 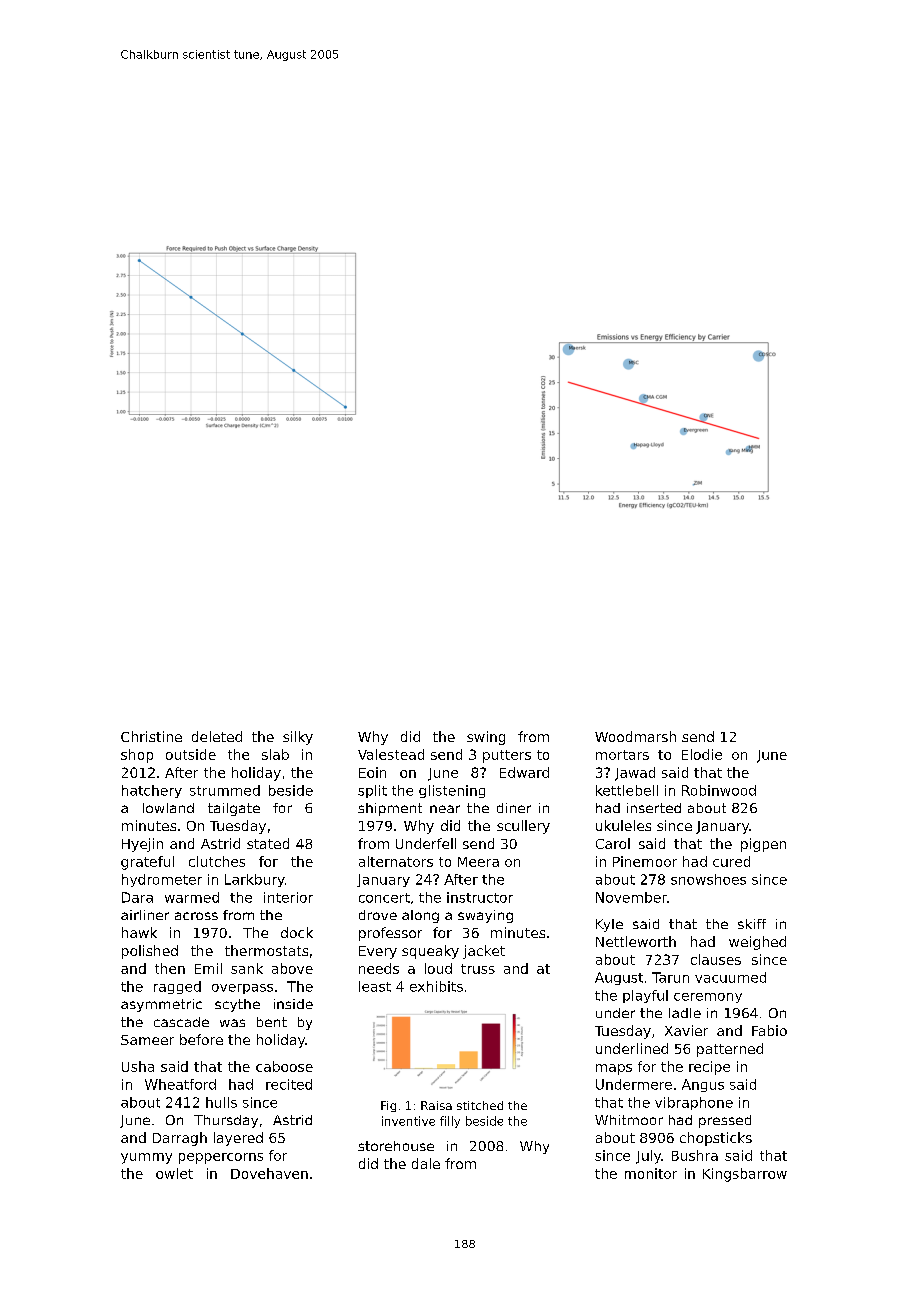 What do you see at coordinates (390, 934) in the screenshot?
I see `professor` at bounding box center [390, 934].
